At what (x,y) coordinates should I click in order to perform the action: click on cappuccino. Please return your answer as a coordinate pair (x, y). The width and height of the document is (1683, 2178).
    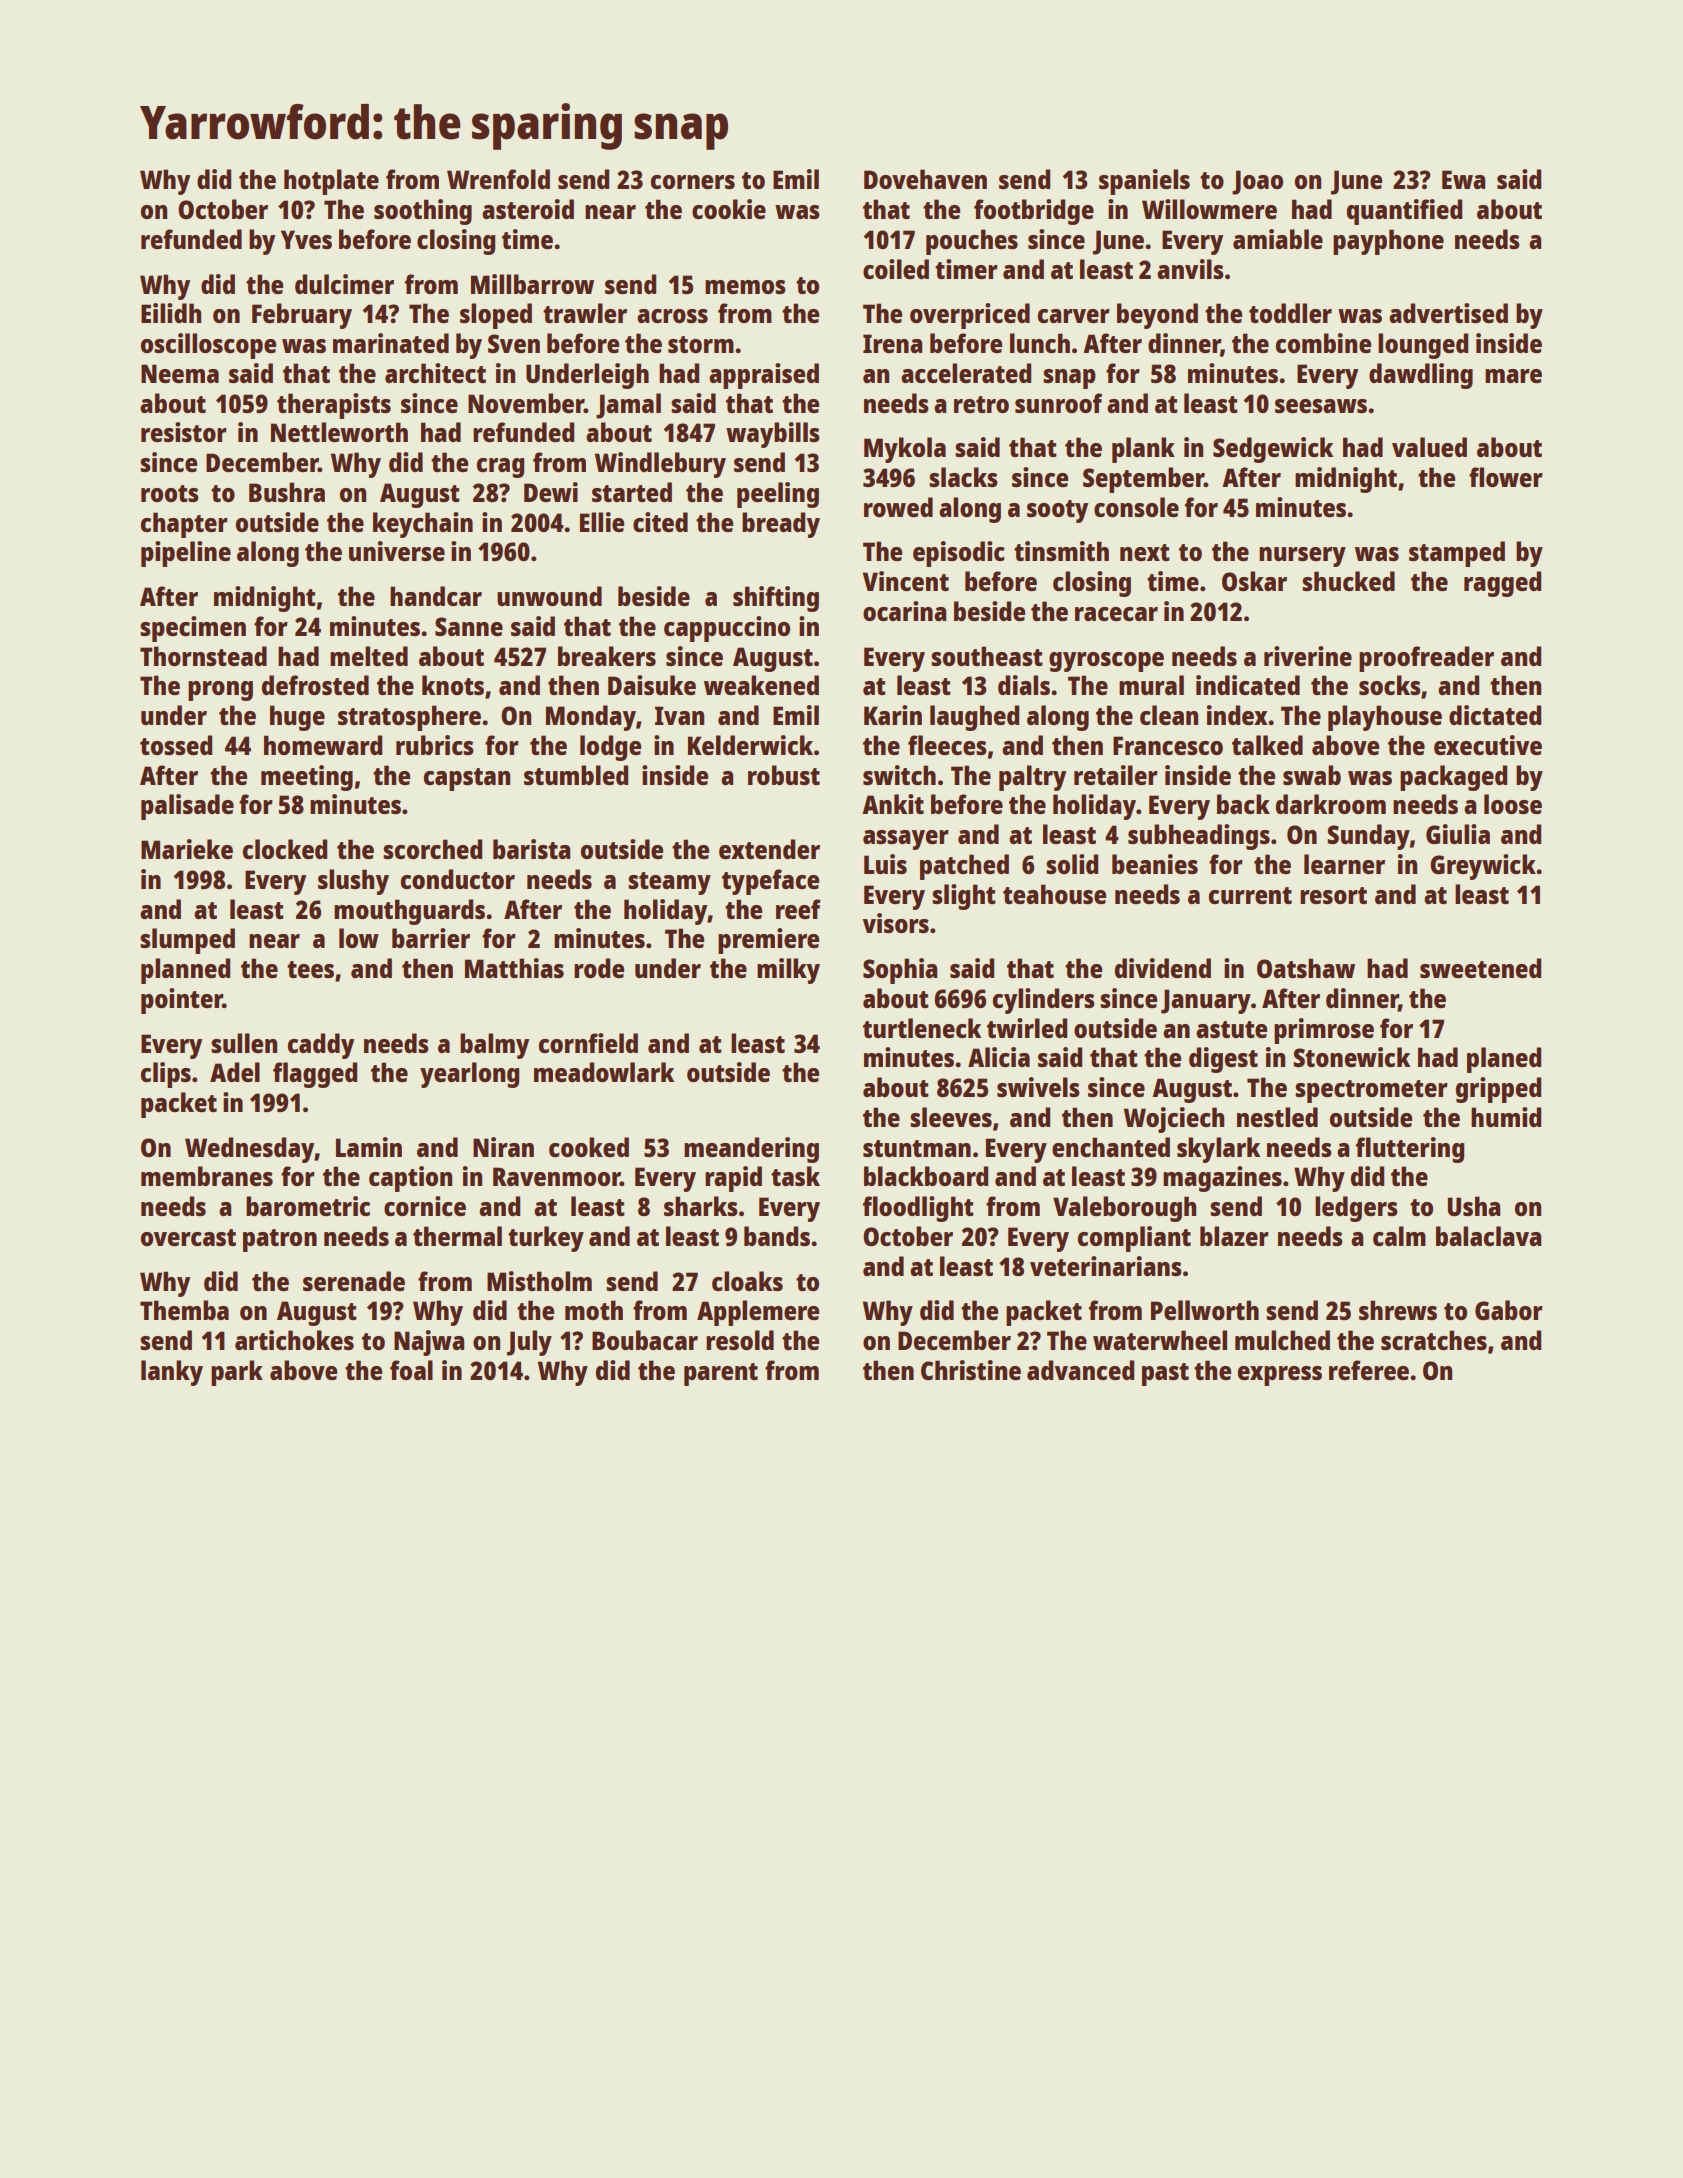
    Looking at the image, I should click on (727, 629).
